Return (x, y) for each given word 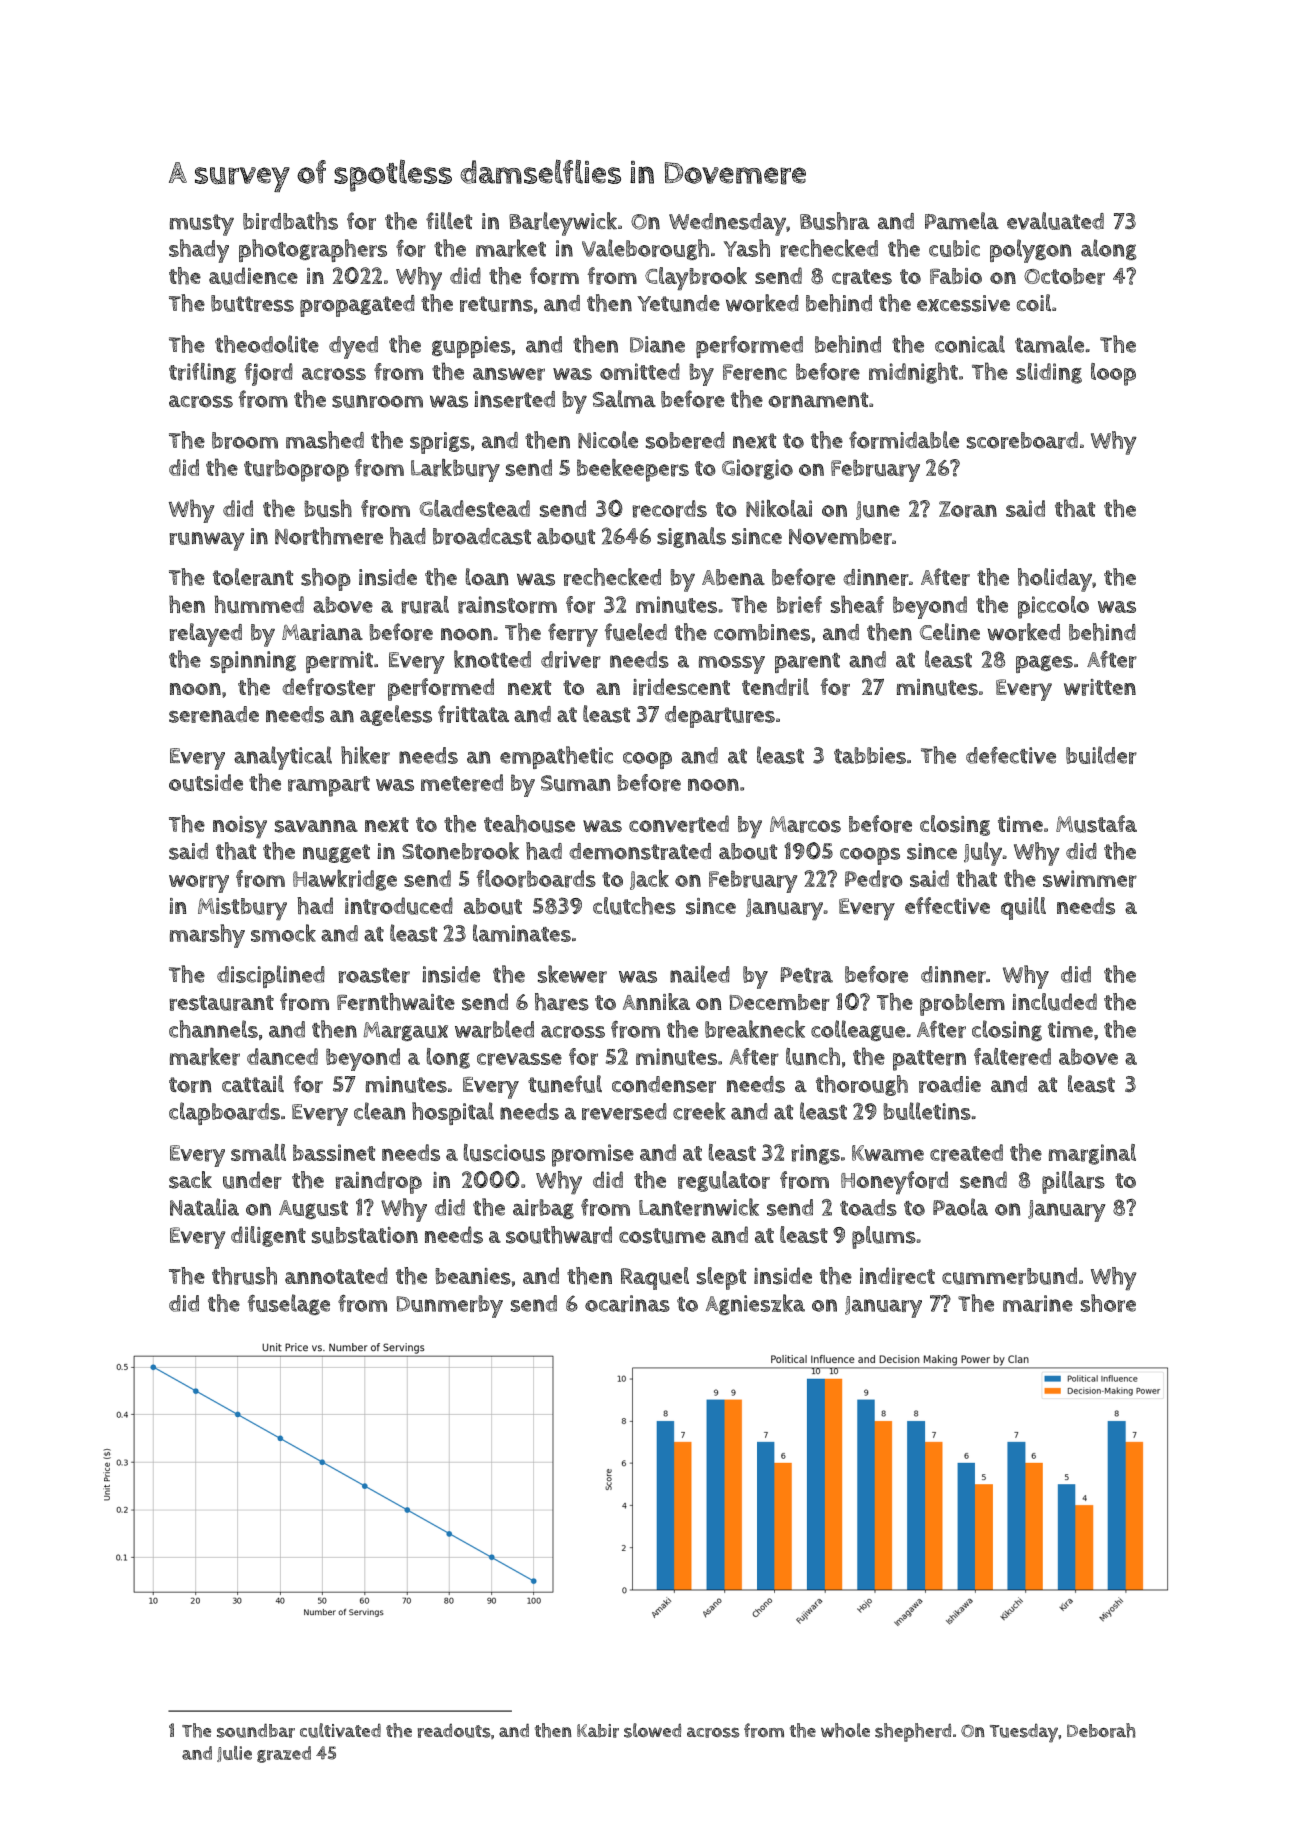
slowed (652, 1730)
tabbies (870, 755)
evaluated (1055, 221)
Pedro (874, 879)
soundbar (256, 1730)
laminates (522, 933)
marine (1038, 1303)
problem (962, 1004)
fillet (449, 220)
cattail (253, 1083)
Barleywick (563, 224)
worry (199, 884)
